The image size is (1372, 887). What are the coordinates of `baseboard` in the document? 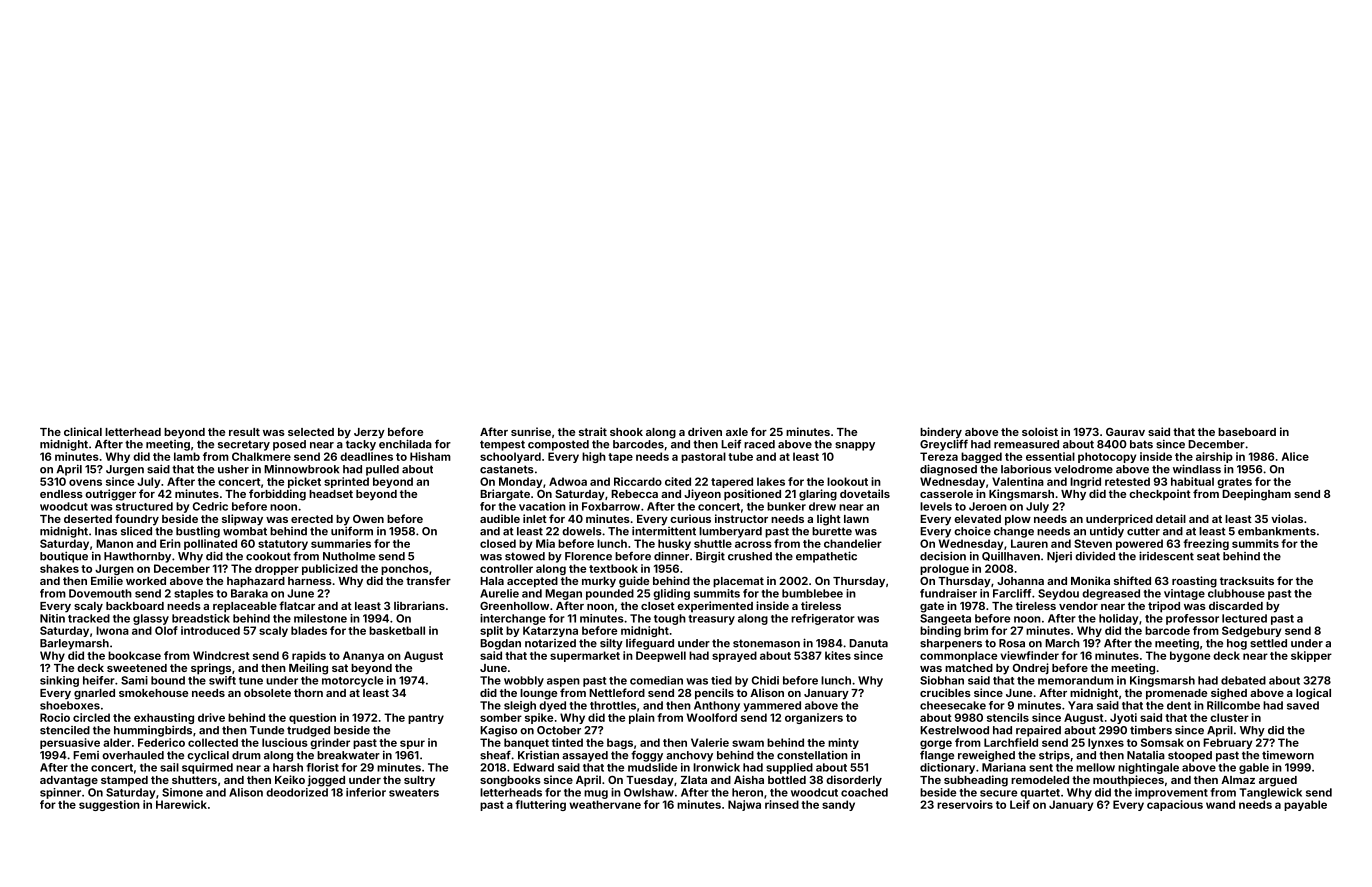 It's located at (1247, 432).
